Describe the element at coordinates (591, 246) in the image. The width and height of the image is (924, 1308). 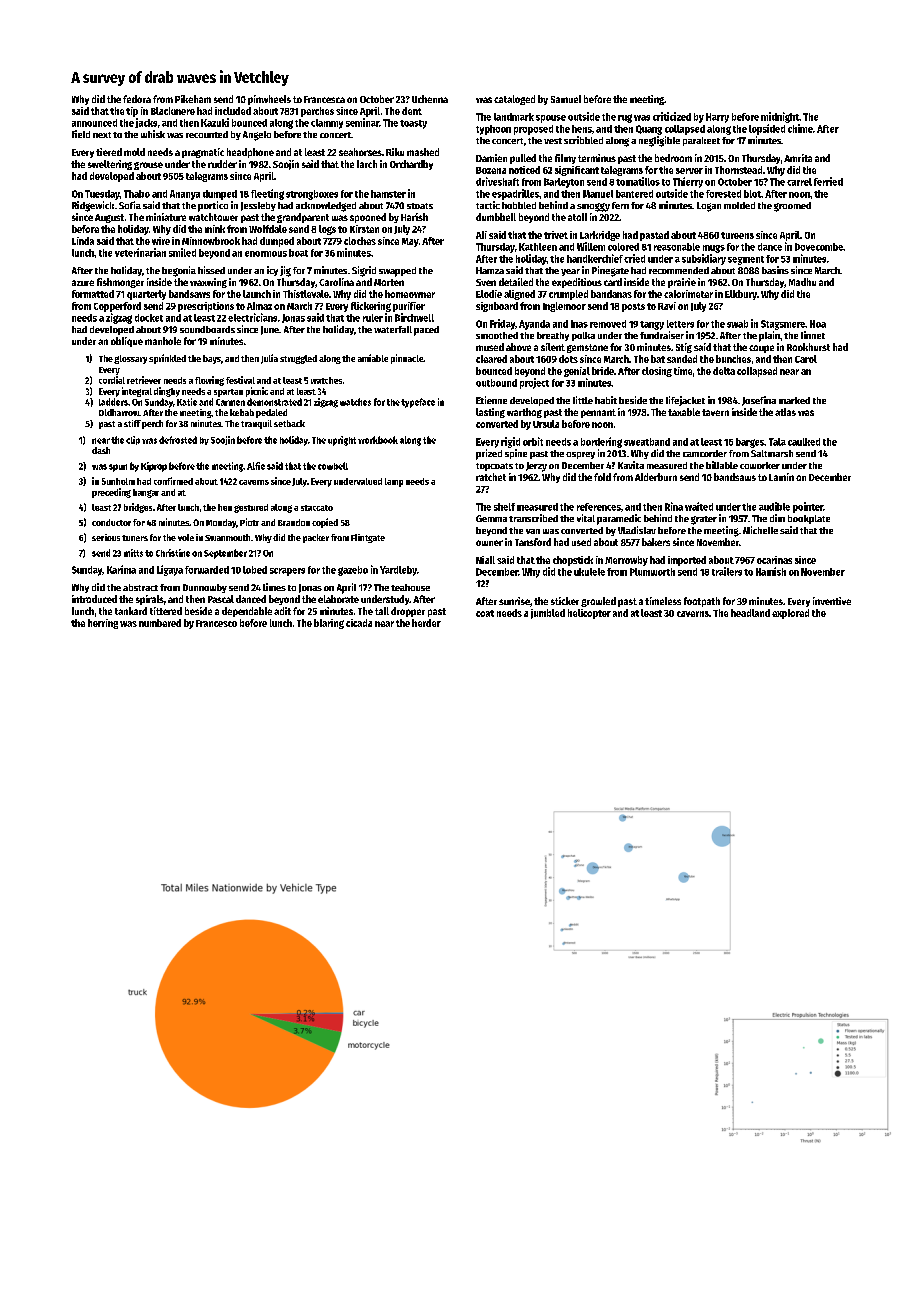
I see `Willem` at that location.
